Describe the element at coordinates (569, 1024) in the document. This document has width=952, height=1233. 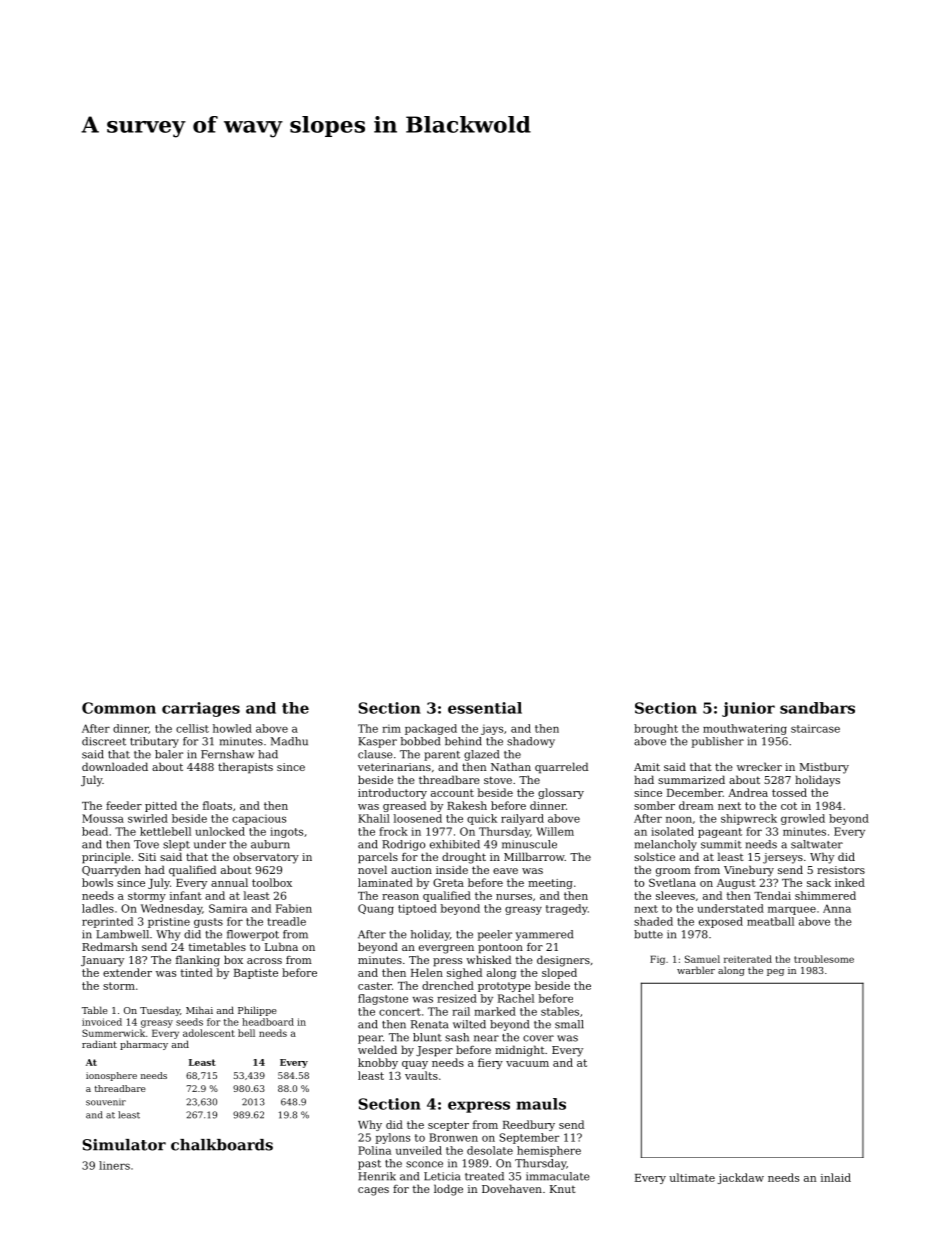
I see `small` at that location.
